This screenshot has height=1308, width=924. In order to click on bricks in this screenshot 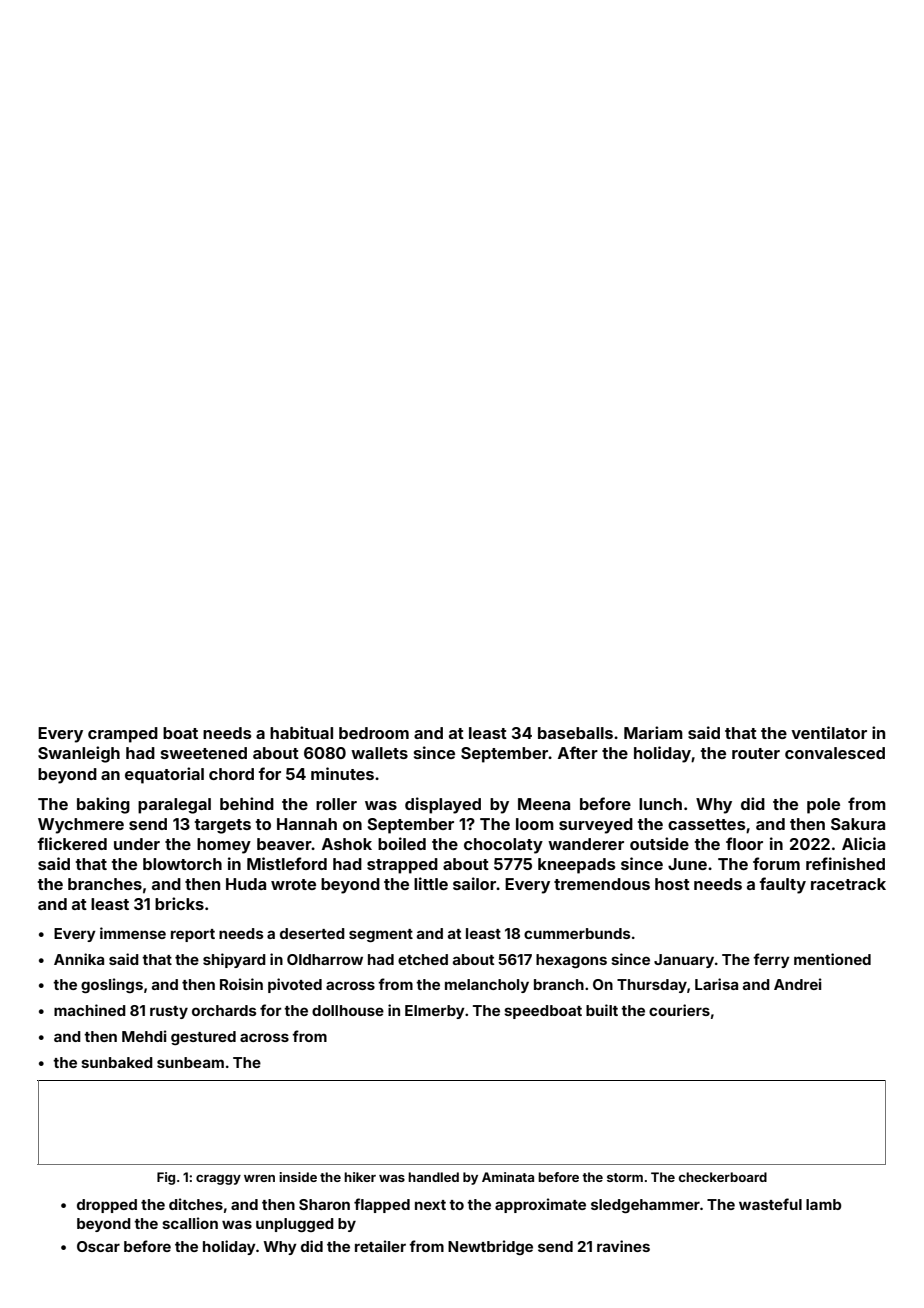, I will do `click(179, 903)`.
